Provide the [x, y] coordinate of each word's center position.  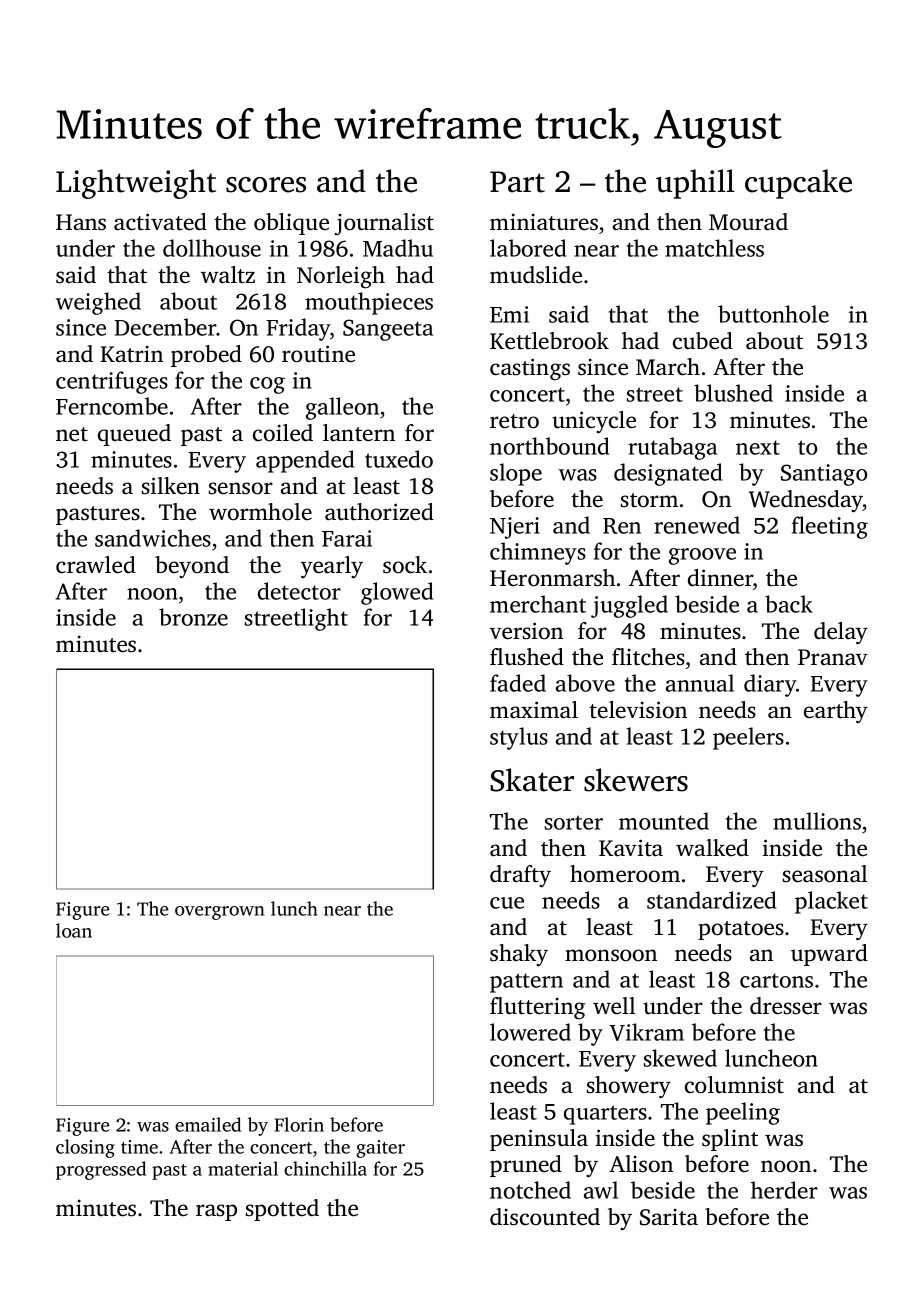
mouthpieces [369, 303]
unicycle [594, 422]
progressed [101, 1170]
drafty [520, 876]
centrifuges [112, 382]
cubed [703, 341]
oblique [291, 224]
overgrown [219, 913]
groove [702, 556]
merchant [538, 604]
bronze [193, 617]
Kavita [631, 848]
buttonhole [773, 314]
